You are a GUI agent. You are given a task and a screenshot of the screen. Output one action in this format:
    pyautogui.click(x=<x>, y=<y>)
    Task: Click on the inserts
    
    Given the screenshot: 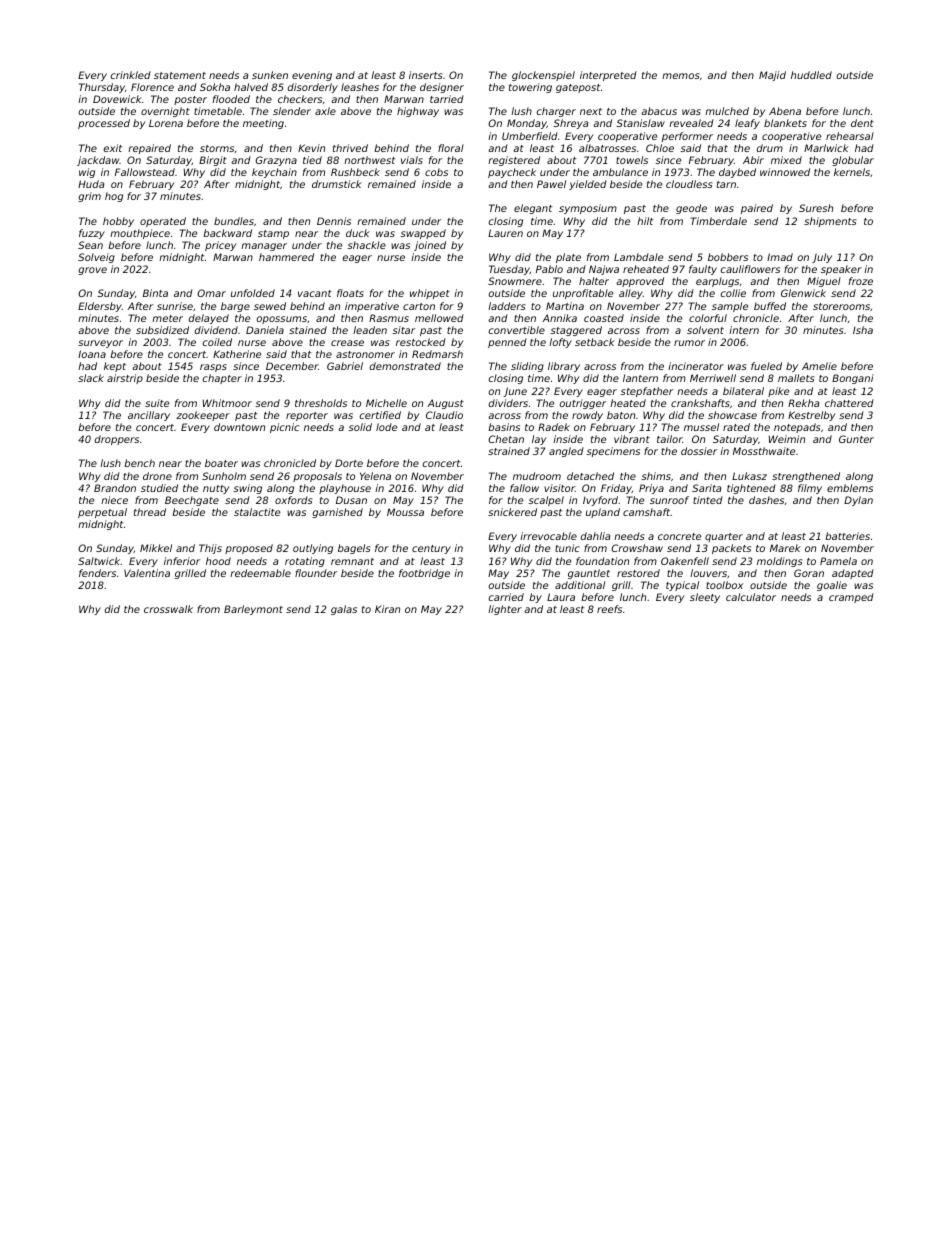 What is the action you would take?
    pyautogui.click(x=425, y=75)
